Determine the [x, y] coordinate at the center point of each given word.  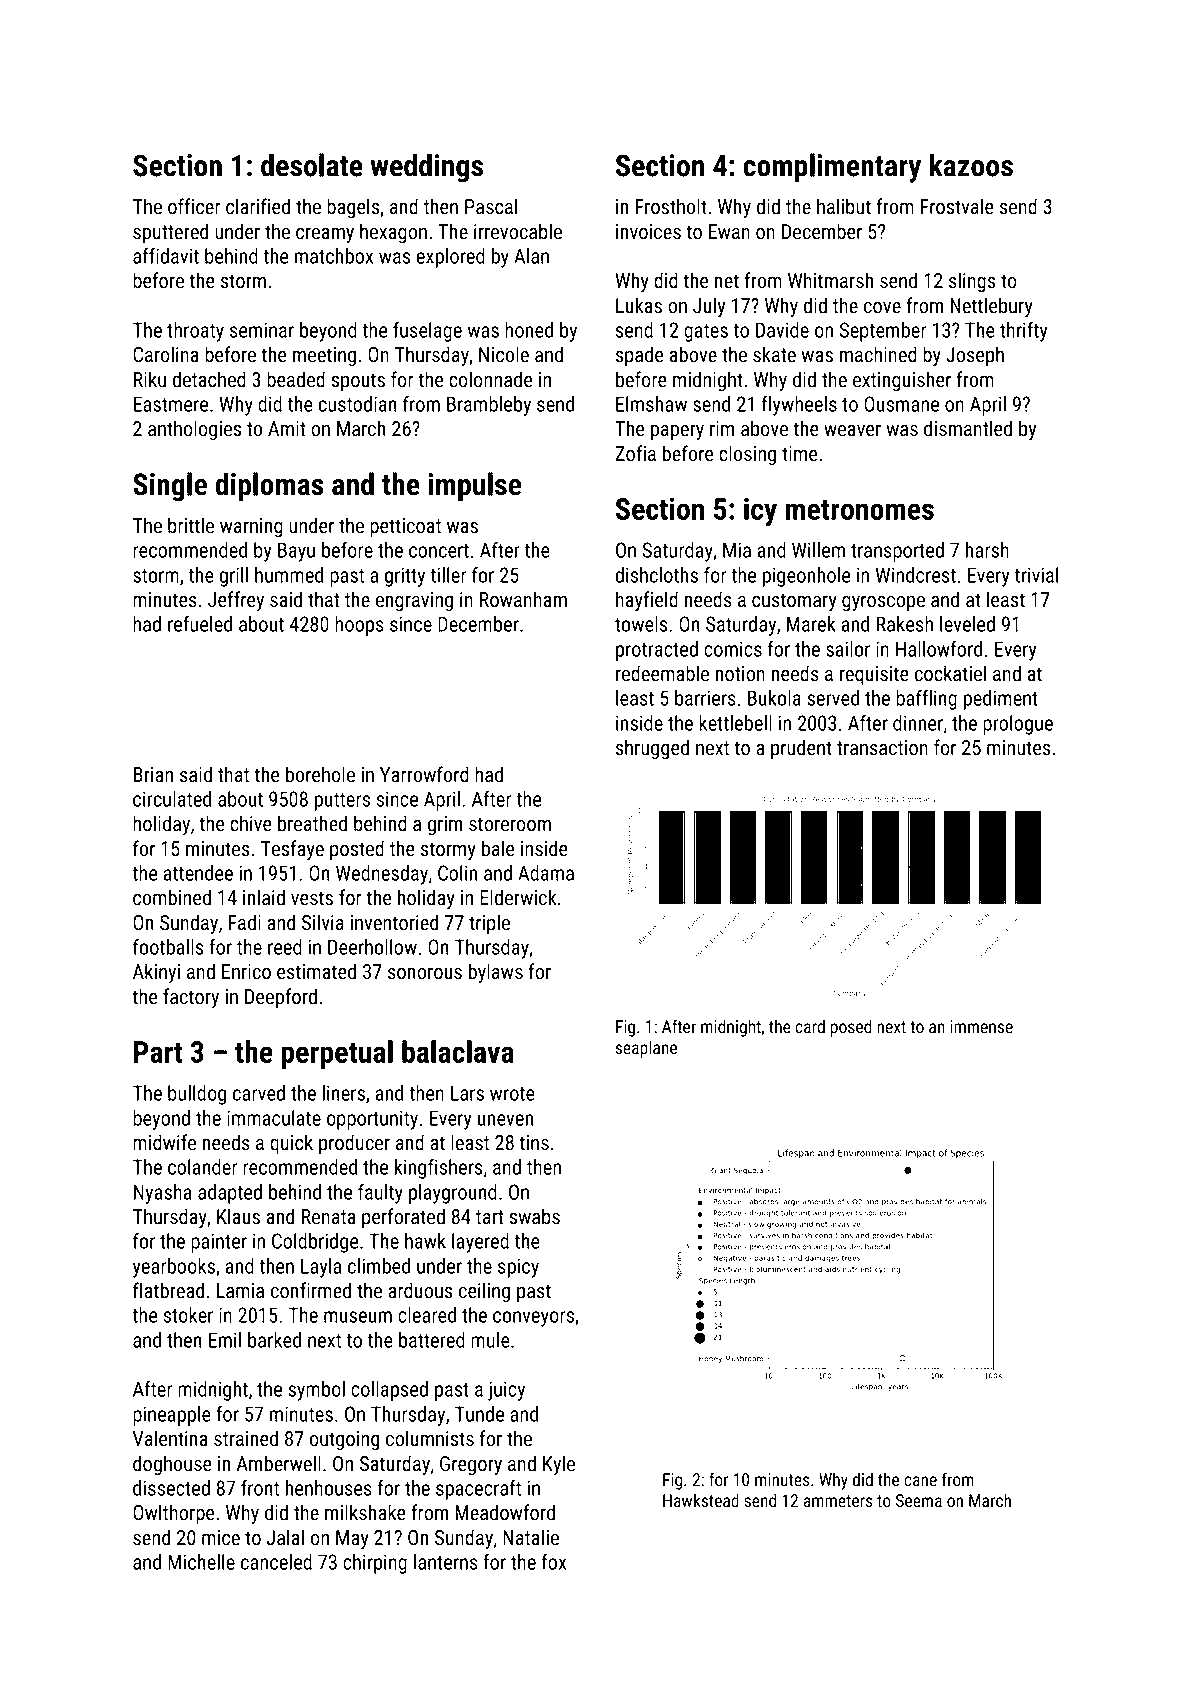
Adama [546, 873]
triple [489, 924]
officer [194, 206]
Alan [531, 256]
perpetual [337, 1054]
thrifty [1024, 332]
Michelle [201, 1562]
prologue [1018, 725]
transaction [882, 748]
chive [251, 823]
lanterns [446, 1562]
